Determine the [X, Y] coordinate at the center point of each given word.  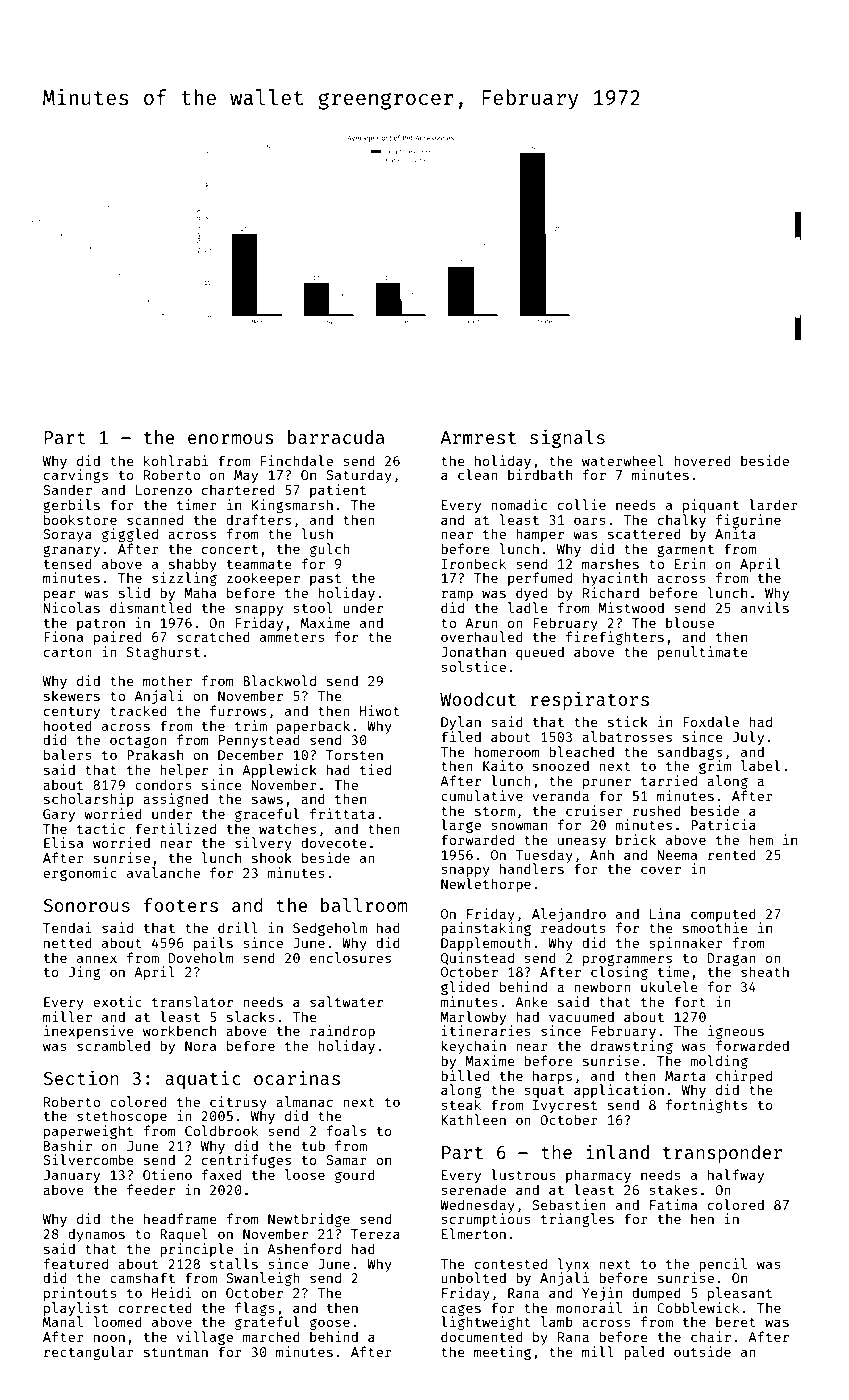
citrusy [238, 1103]
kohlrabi [176, 460]
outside [702, 1351]
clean [478, 474]
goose [330, 1324]
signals [567, 438]
